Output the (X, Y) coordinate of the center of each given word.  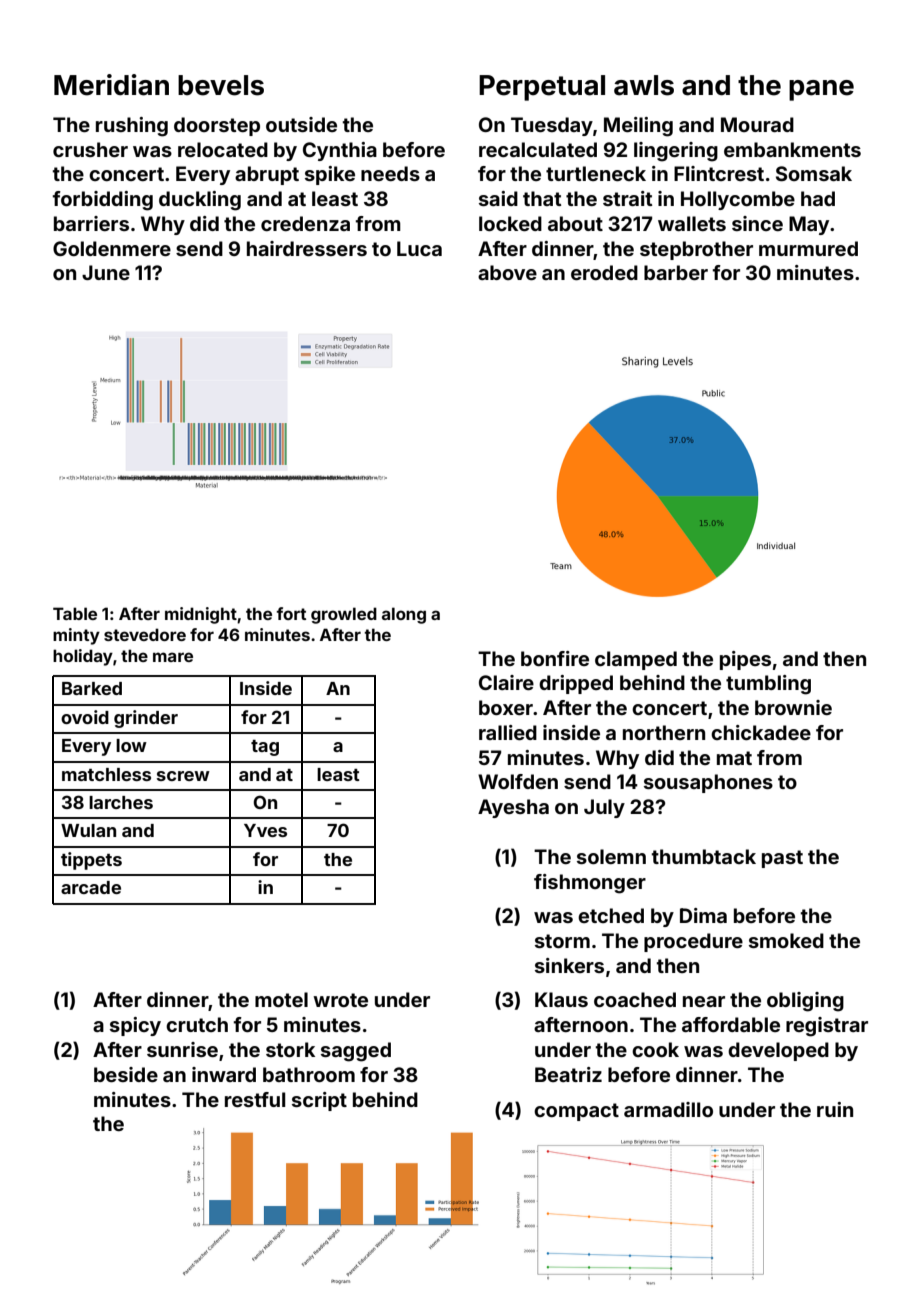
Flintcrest (719, 173)
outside (301, 124)
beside (126, 1074)
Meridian (111, 85)
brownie (793, 707)
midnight (201, 615)
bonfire (555, 658)
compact (576, 1112)
